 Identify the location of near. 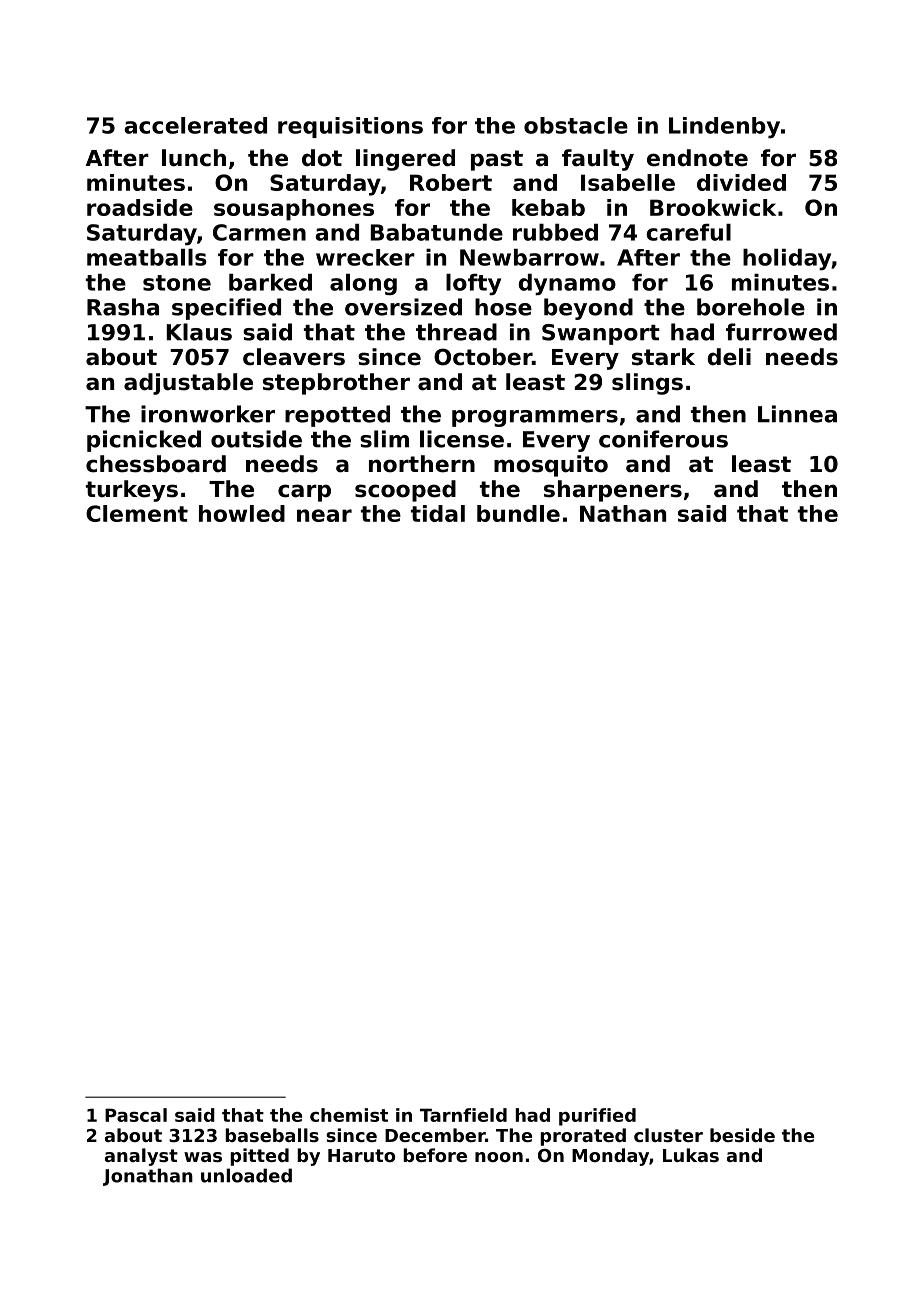
(324, 515).
